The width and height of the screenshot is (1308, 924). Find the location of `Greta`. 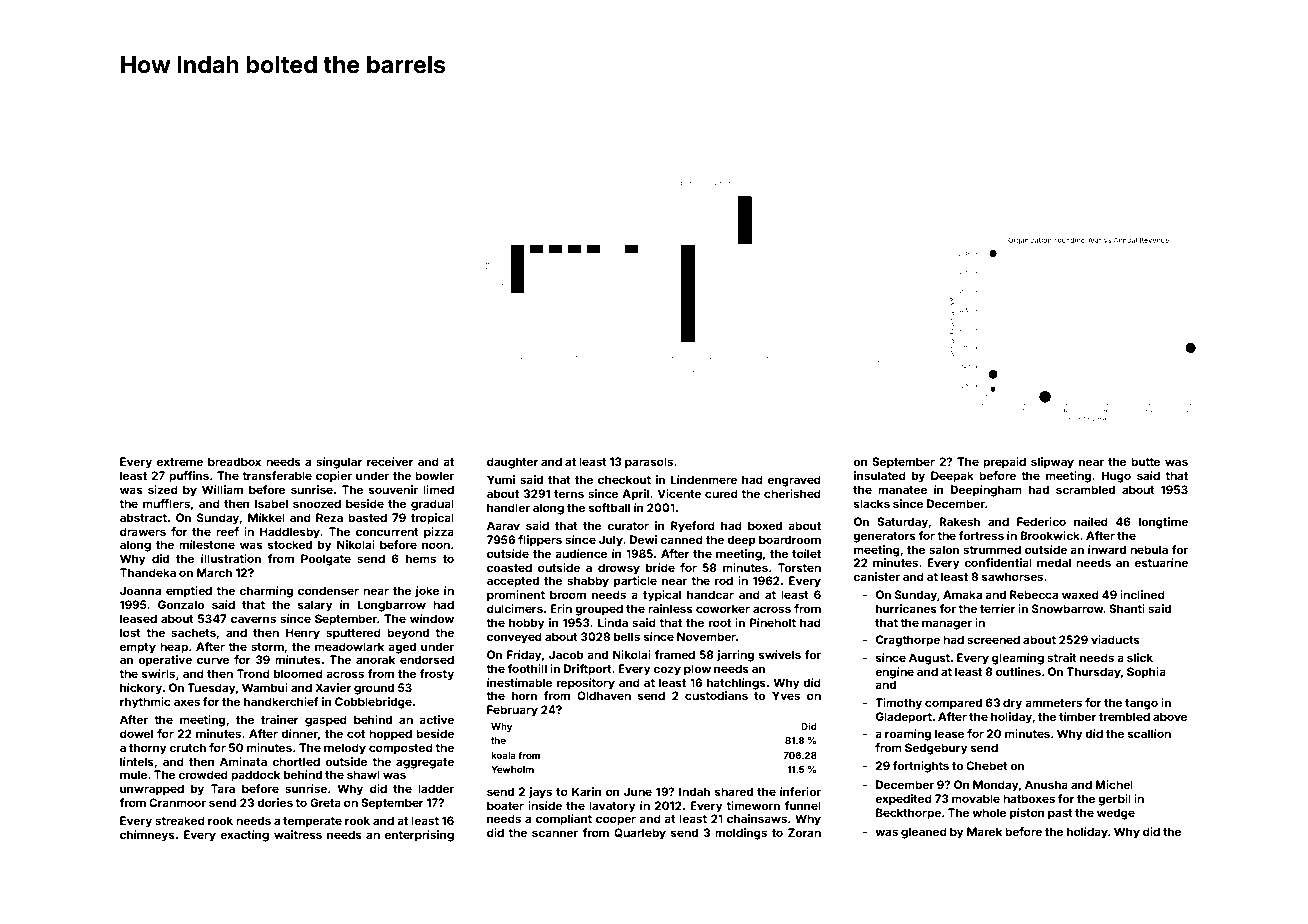

Greta is located at coordinates (325, 802).
